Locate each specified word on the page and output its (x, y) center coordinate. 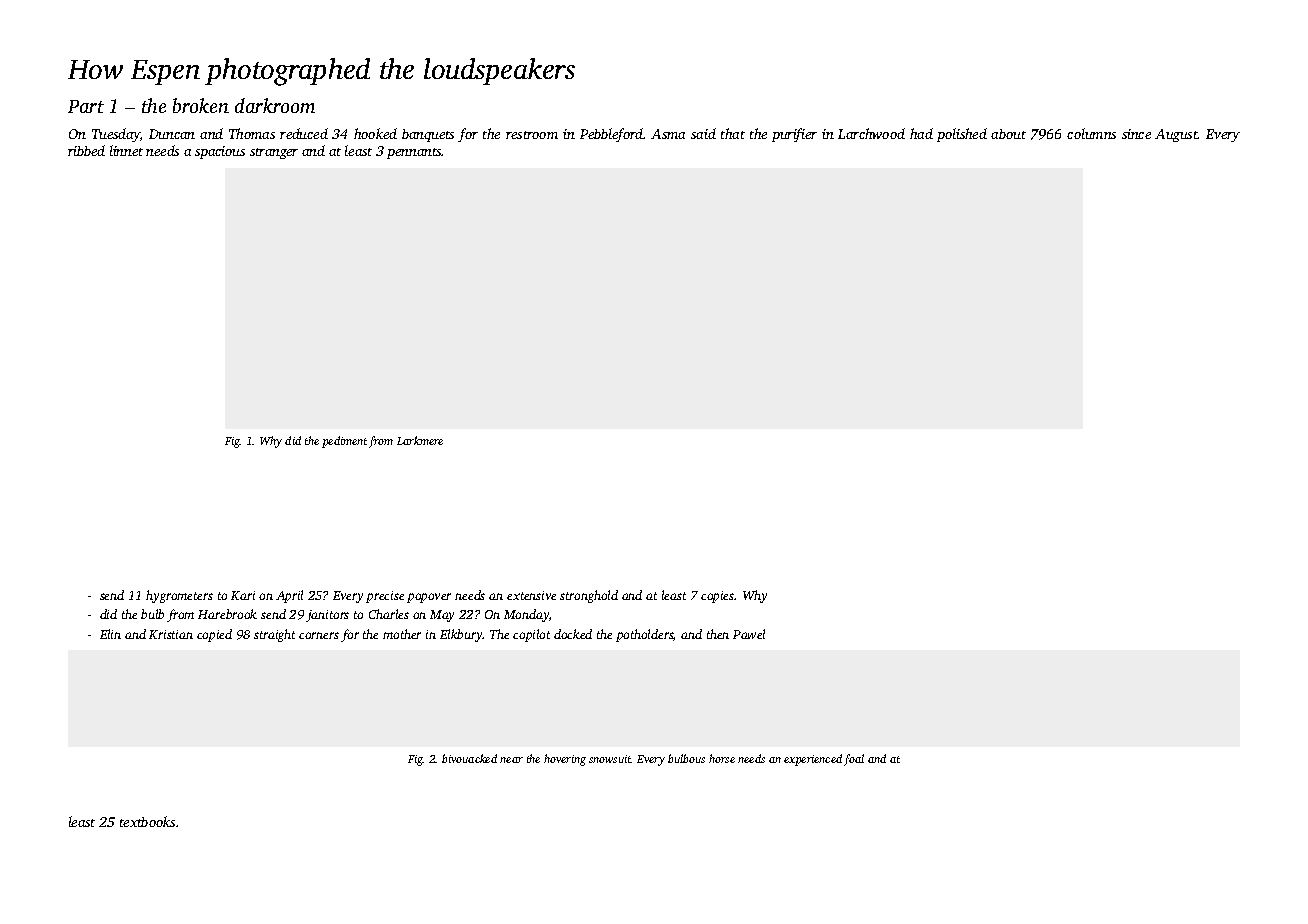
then (718, 634)
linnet (126, 150)
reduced (304, 133)
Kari (243, 595)
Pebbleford (612, 135)
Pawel (749, 634)
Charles (389, 614)
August (1176, 135)
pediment (344, 442)
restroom (532, 135)
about (1008, 134)
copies (717, 597)
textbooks (147, 821)
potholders (644, 635)
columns (1091, 133)
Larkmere (420, 440)
